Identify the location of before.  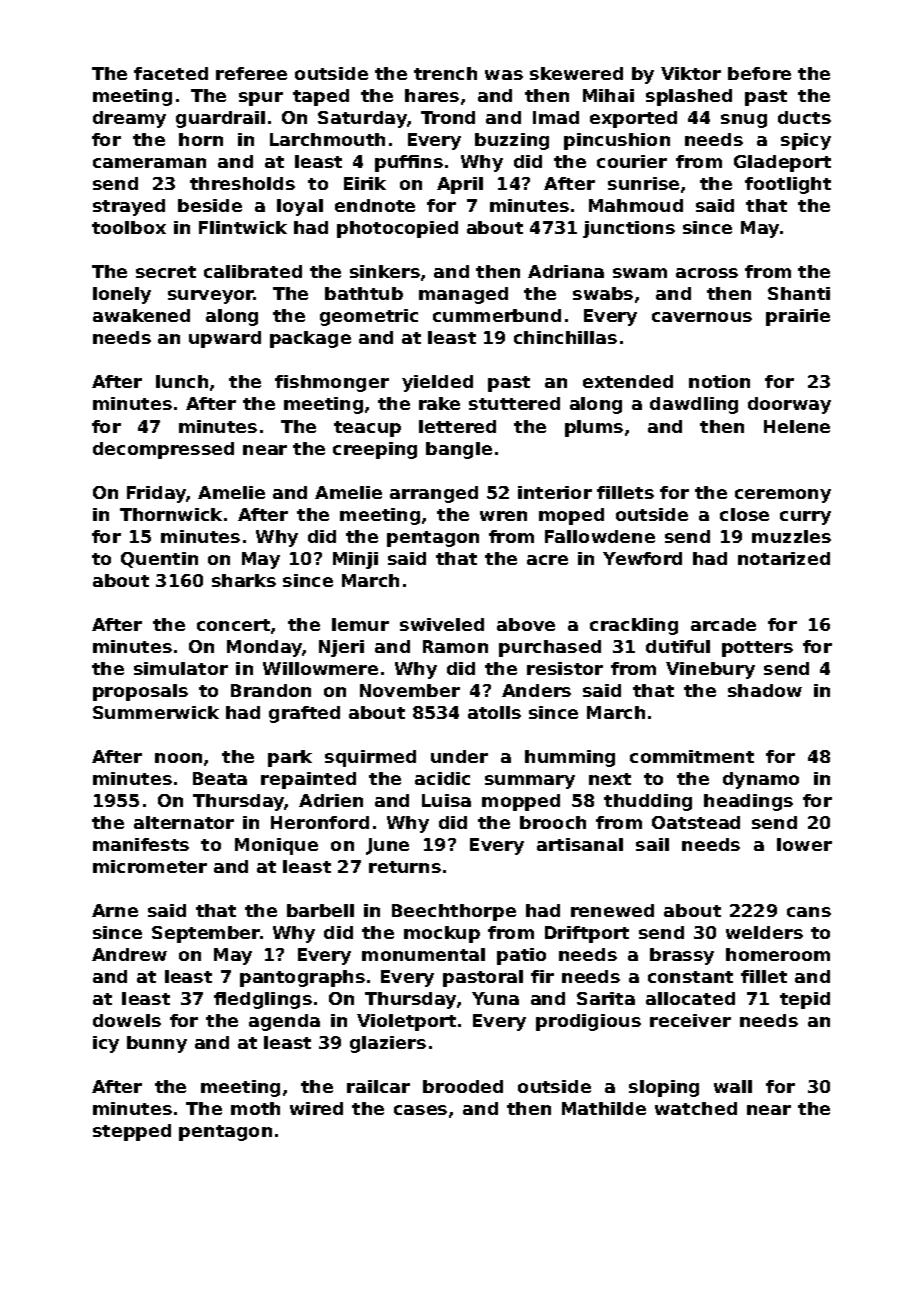
(759, 73).
